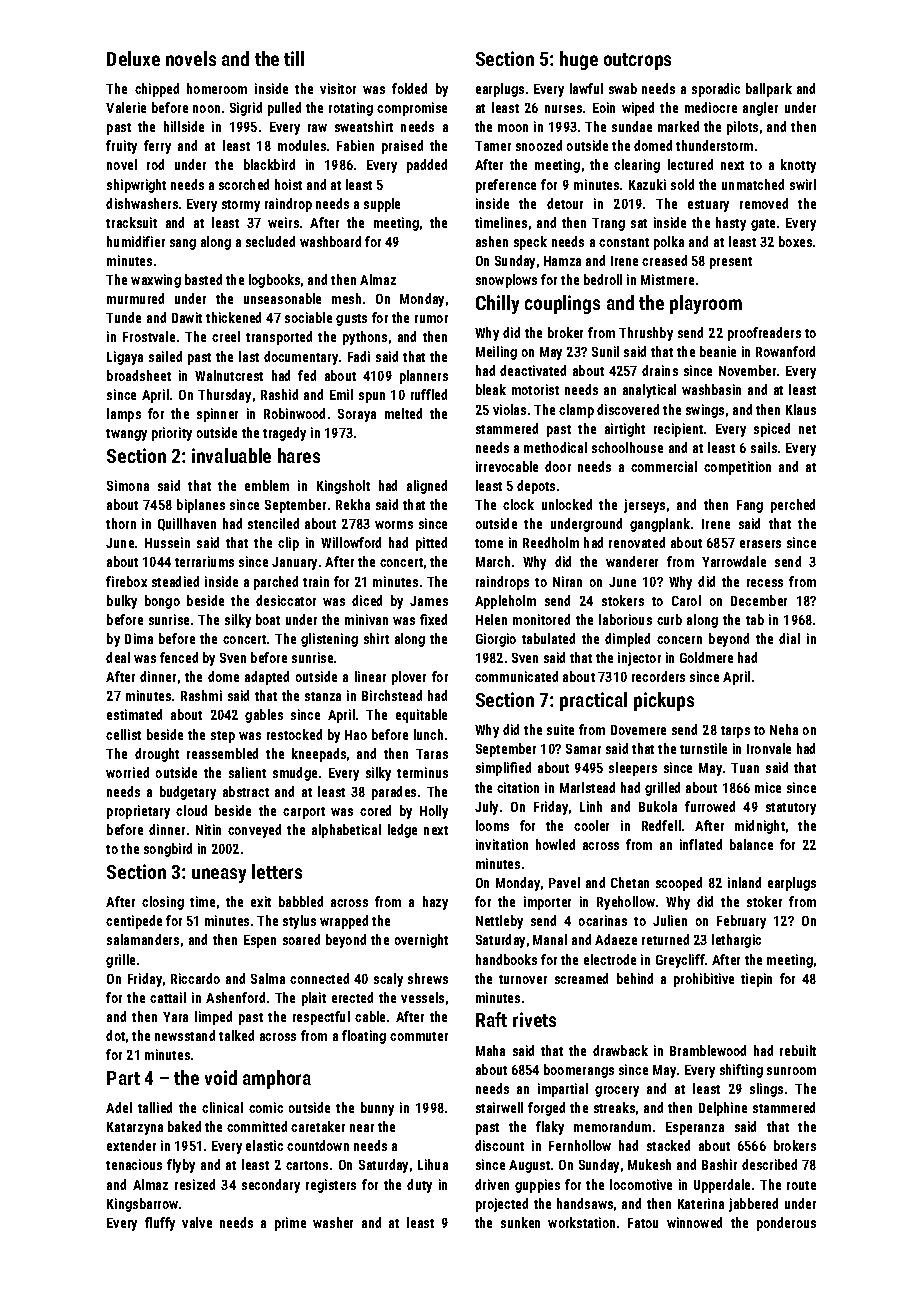  Describe the element at coordinates (125, 358) in the screenshot. I see `Ligaya` at that location.
